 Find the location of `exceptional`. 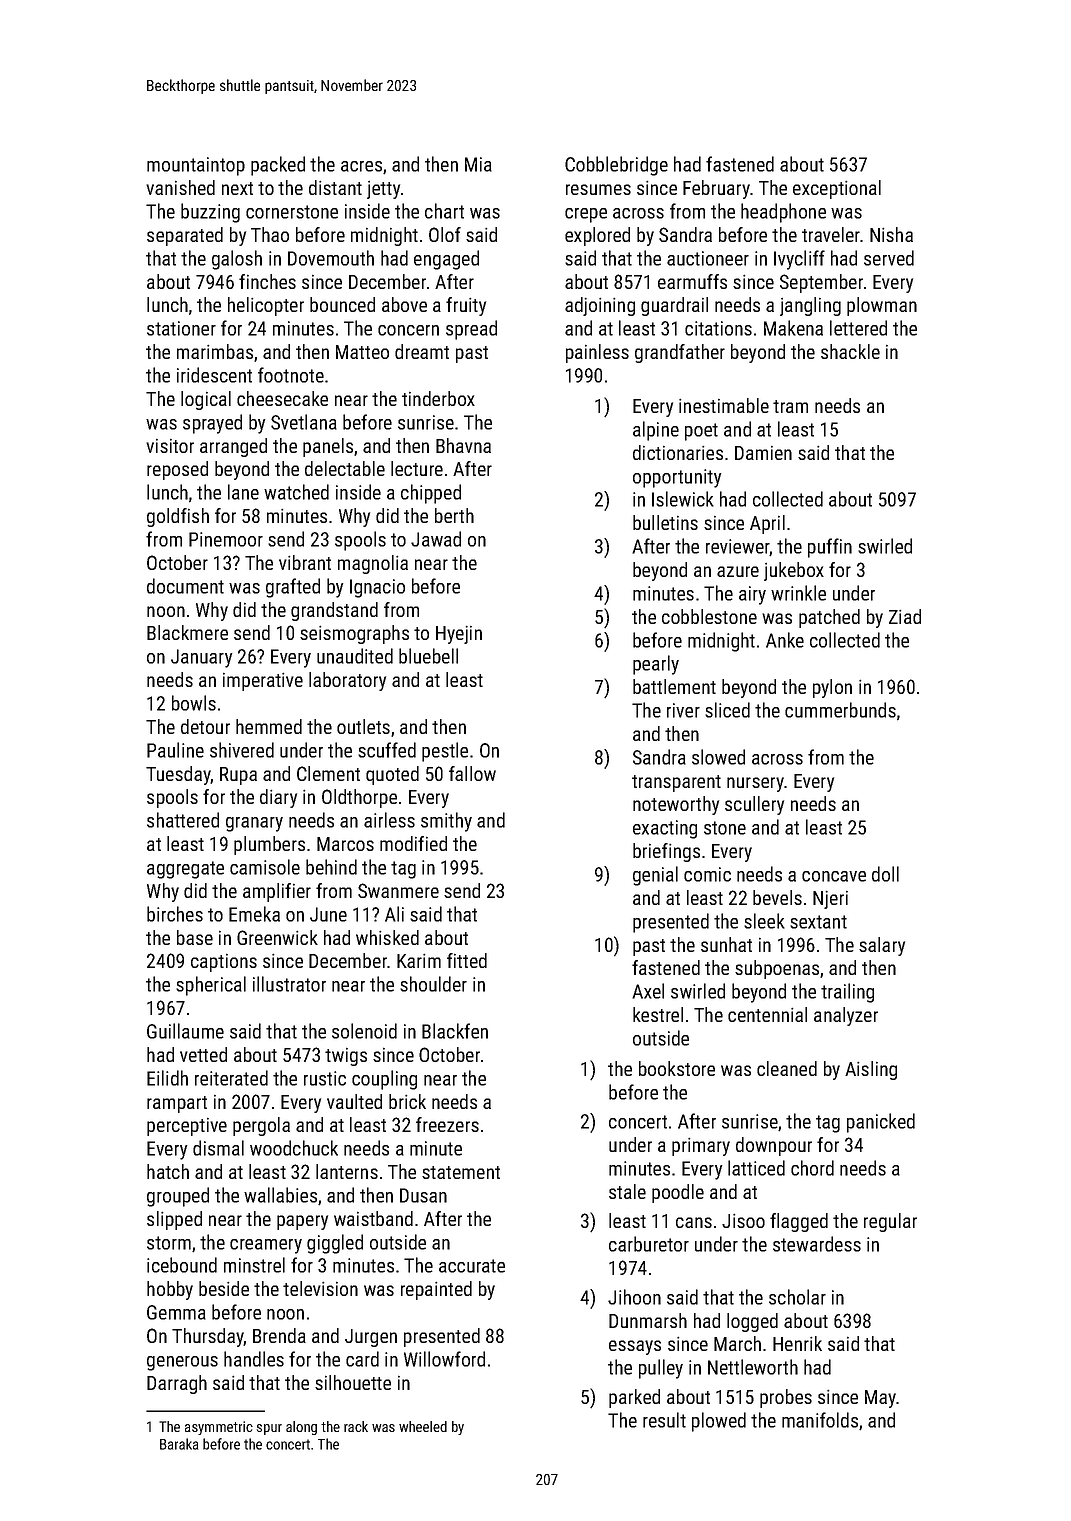

exceptional is located at coordinates (837, 189).
